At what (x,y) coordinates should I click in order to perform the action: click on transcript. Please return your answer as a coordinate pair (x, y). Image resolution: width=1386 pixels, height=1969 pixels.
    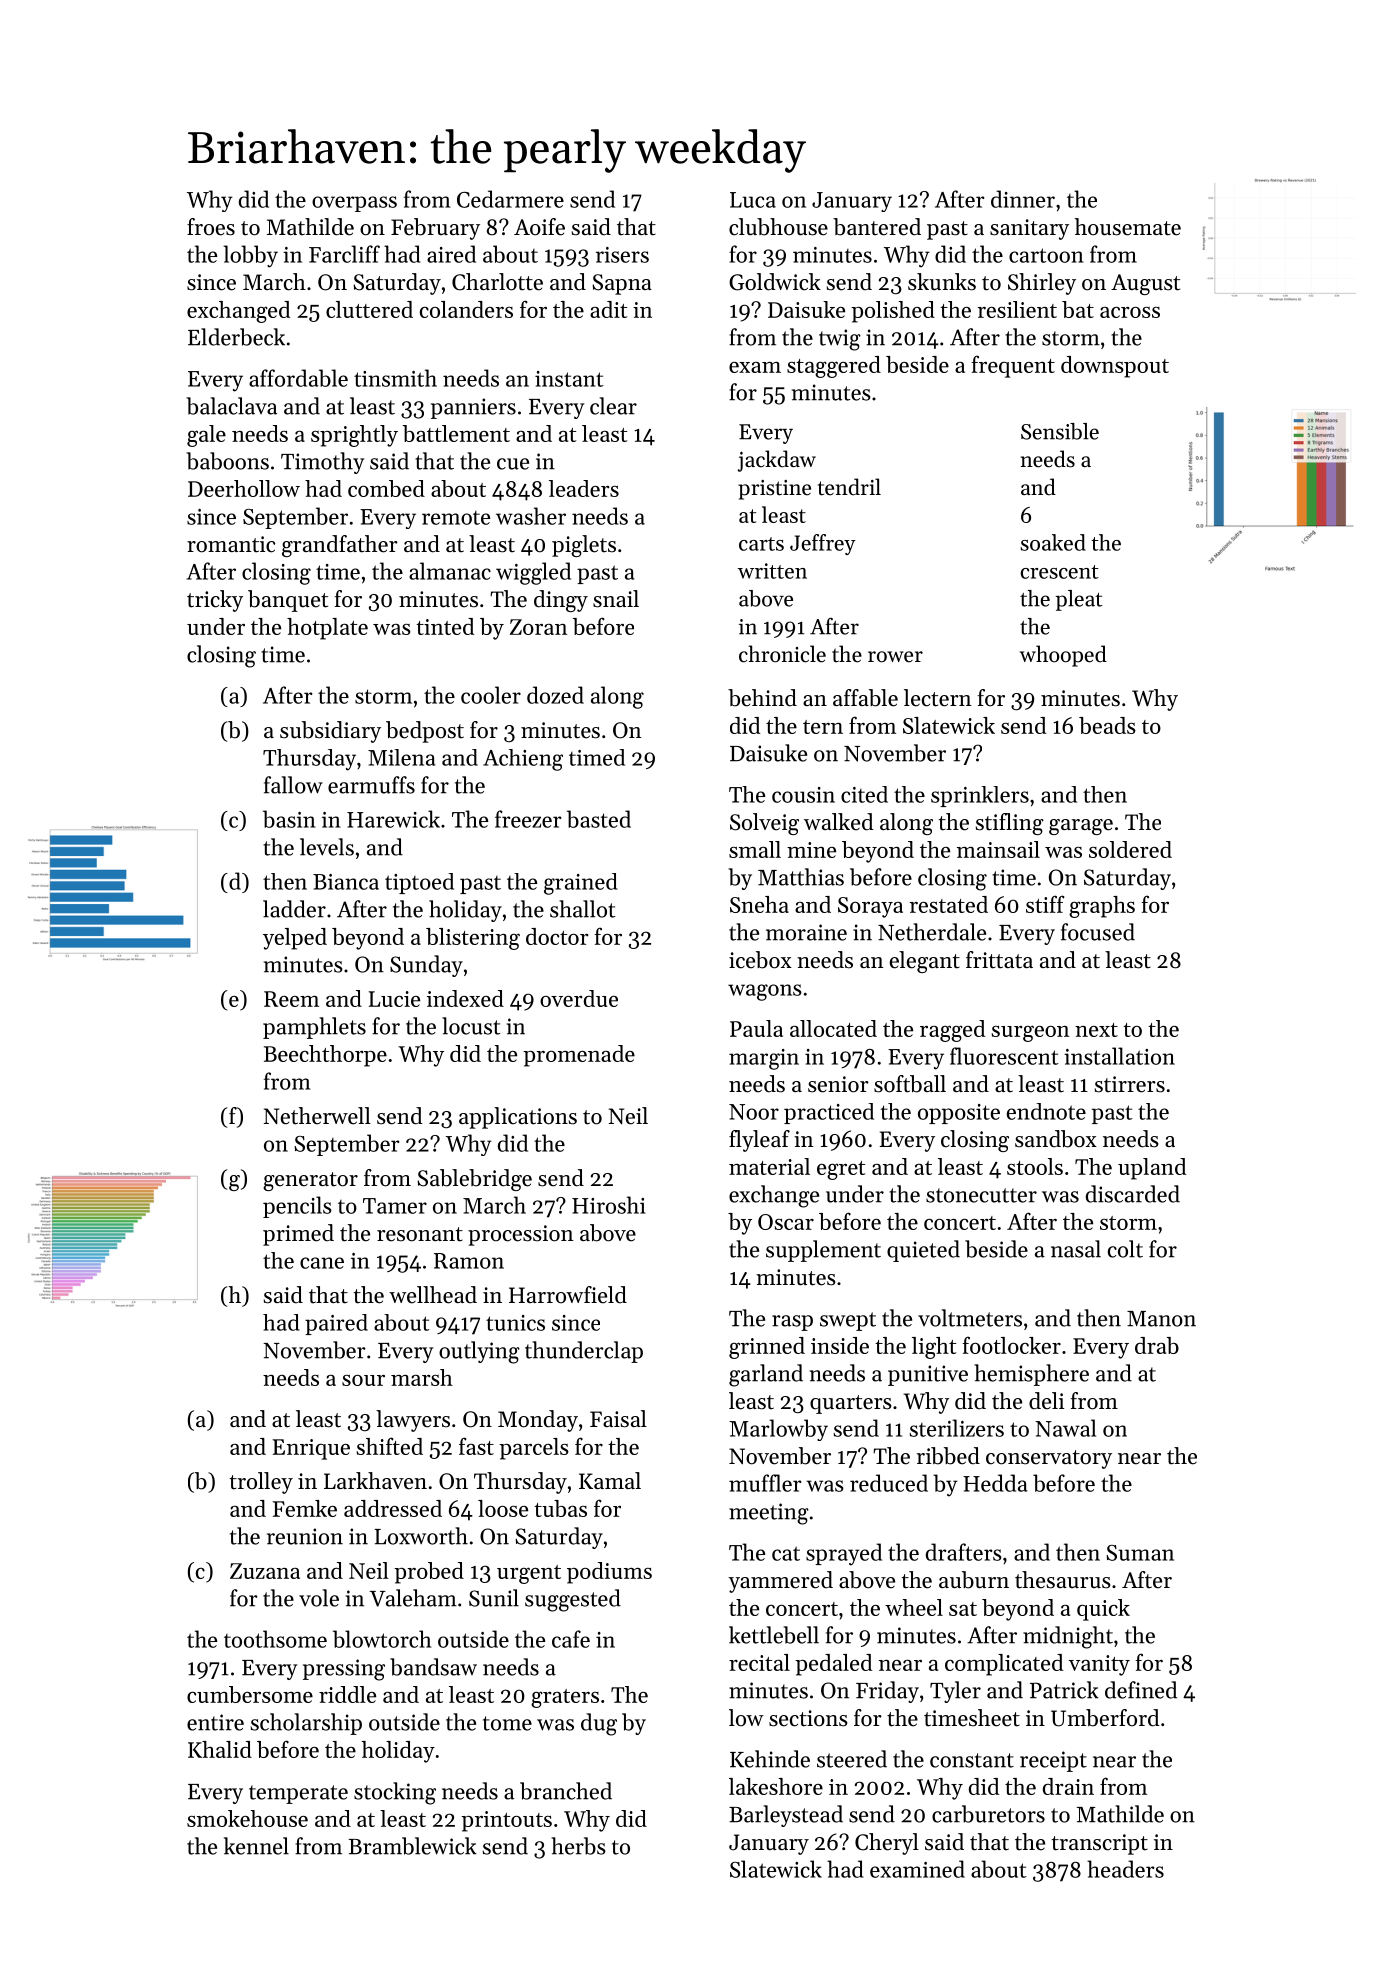
    Looking at the image, I should click on (1100, 1844).
